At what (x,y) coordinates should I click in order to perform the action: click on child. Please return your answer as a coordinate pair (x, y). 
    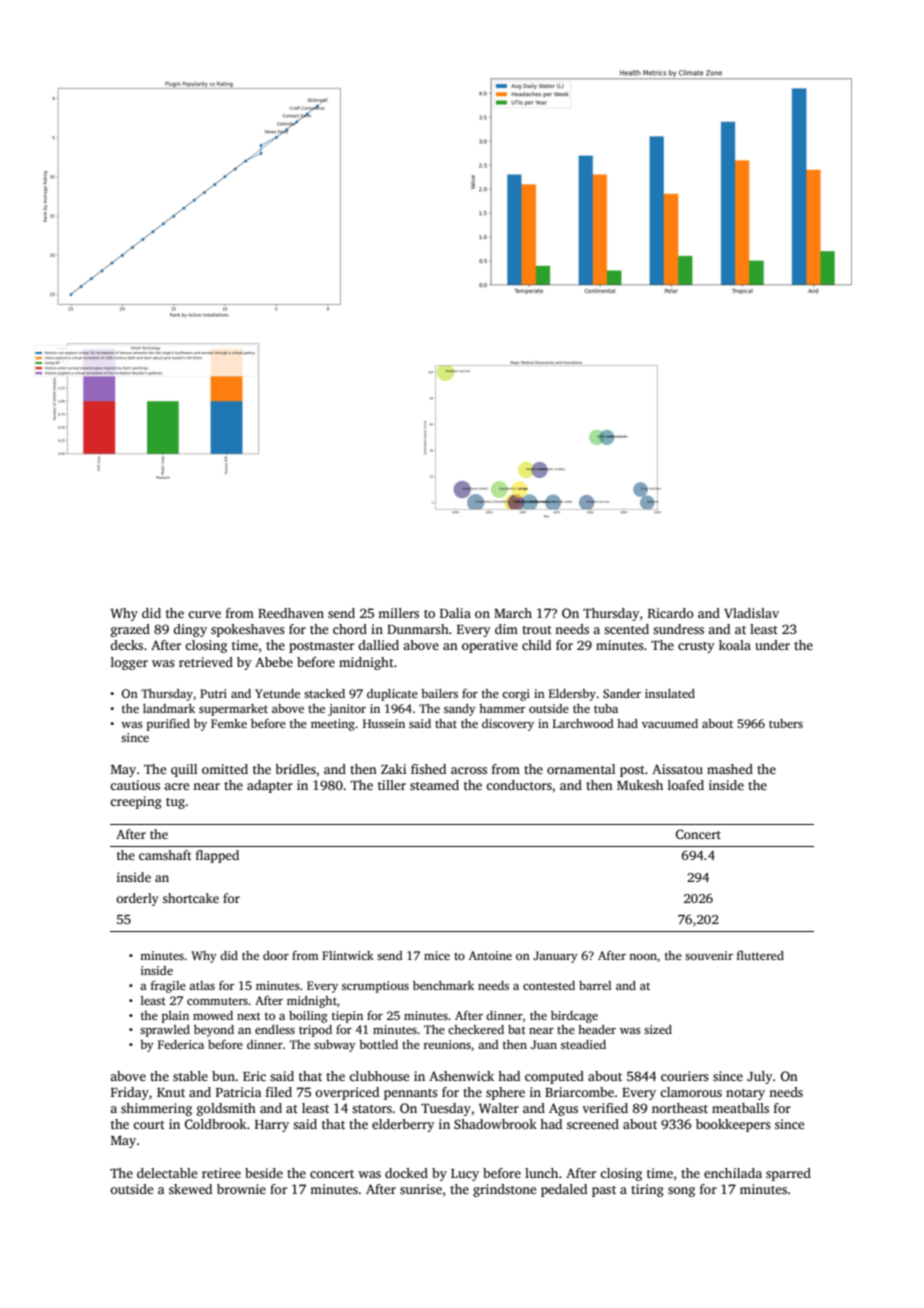
    Looking at the image, I should click on (536, 645).
